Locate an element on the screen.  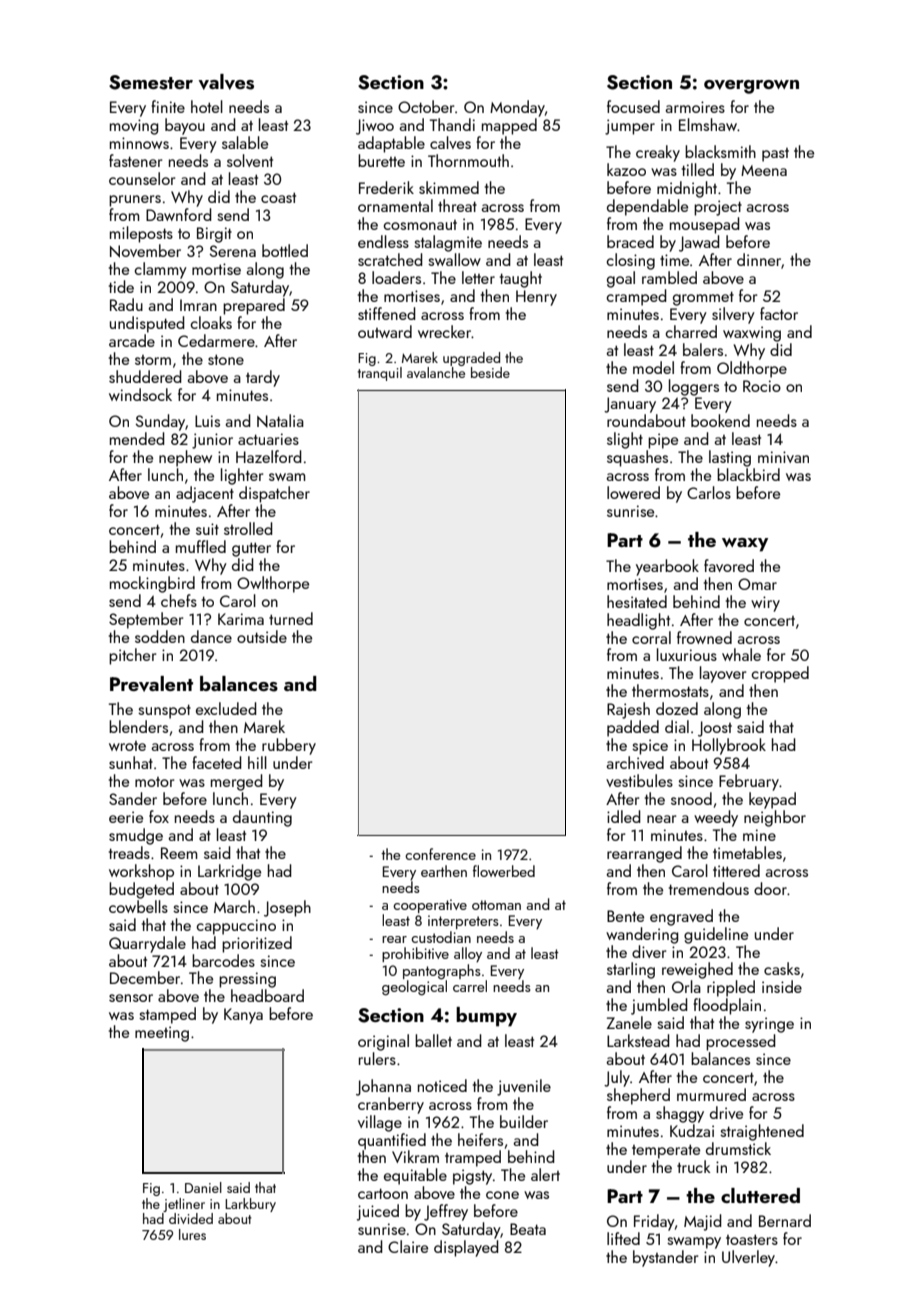
merged is located at coordinates (237, 782).
